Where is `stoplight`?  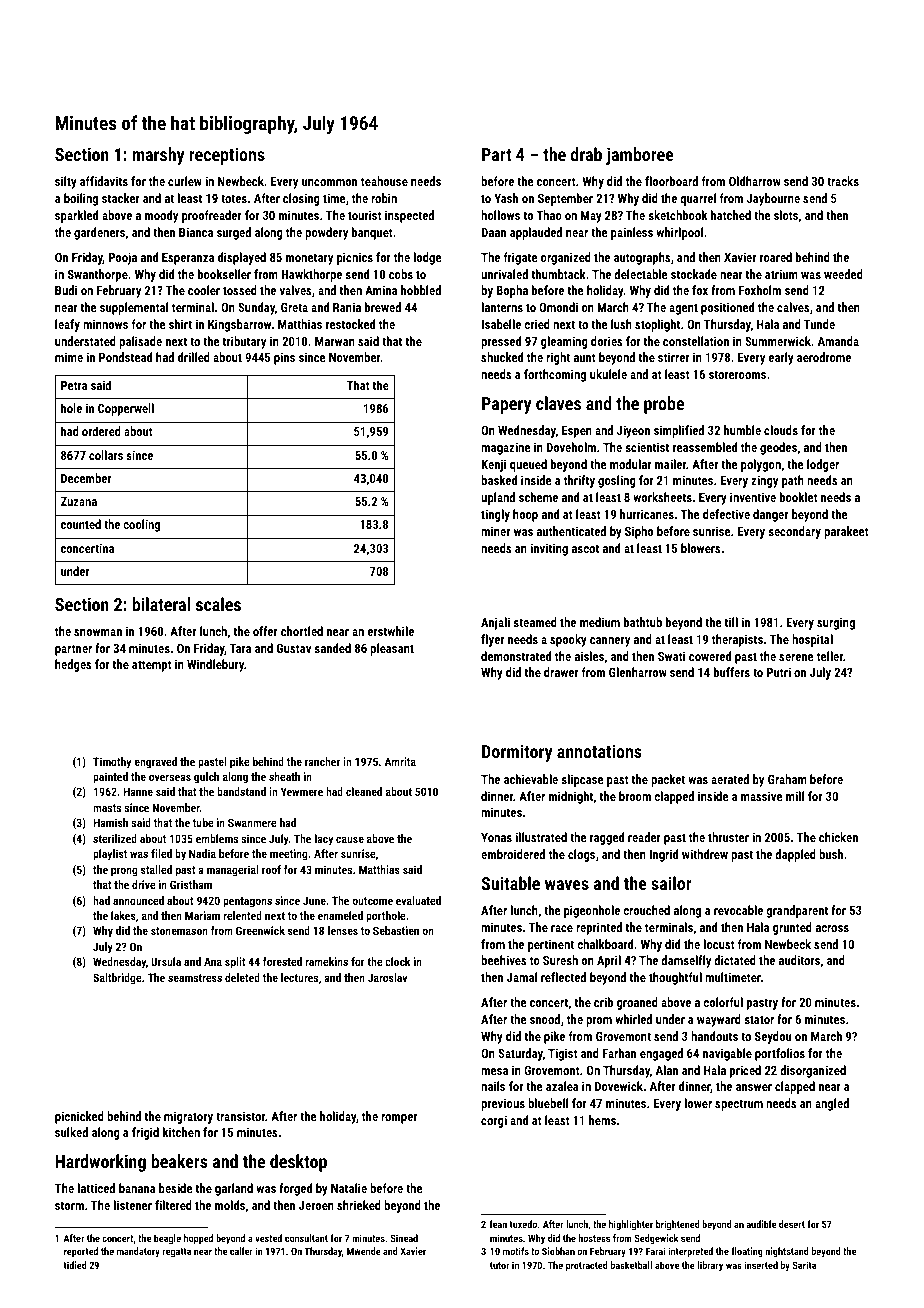
stoplight is located at coordinates (657, 325).
